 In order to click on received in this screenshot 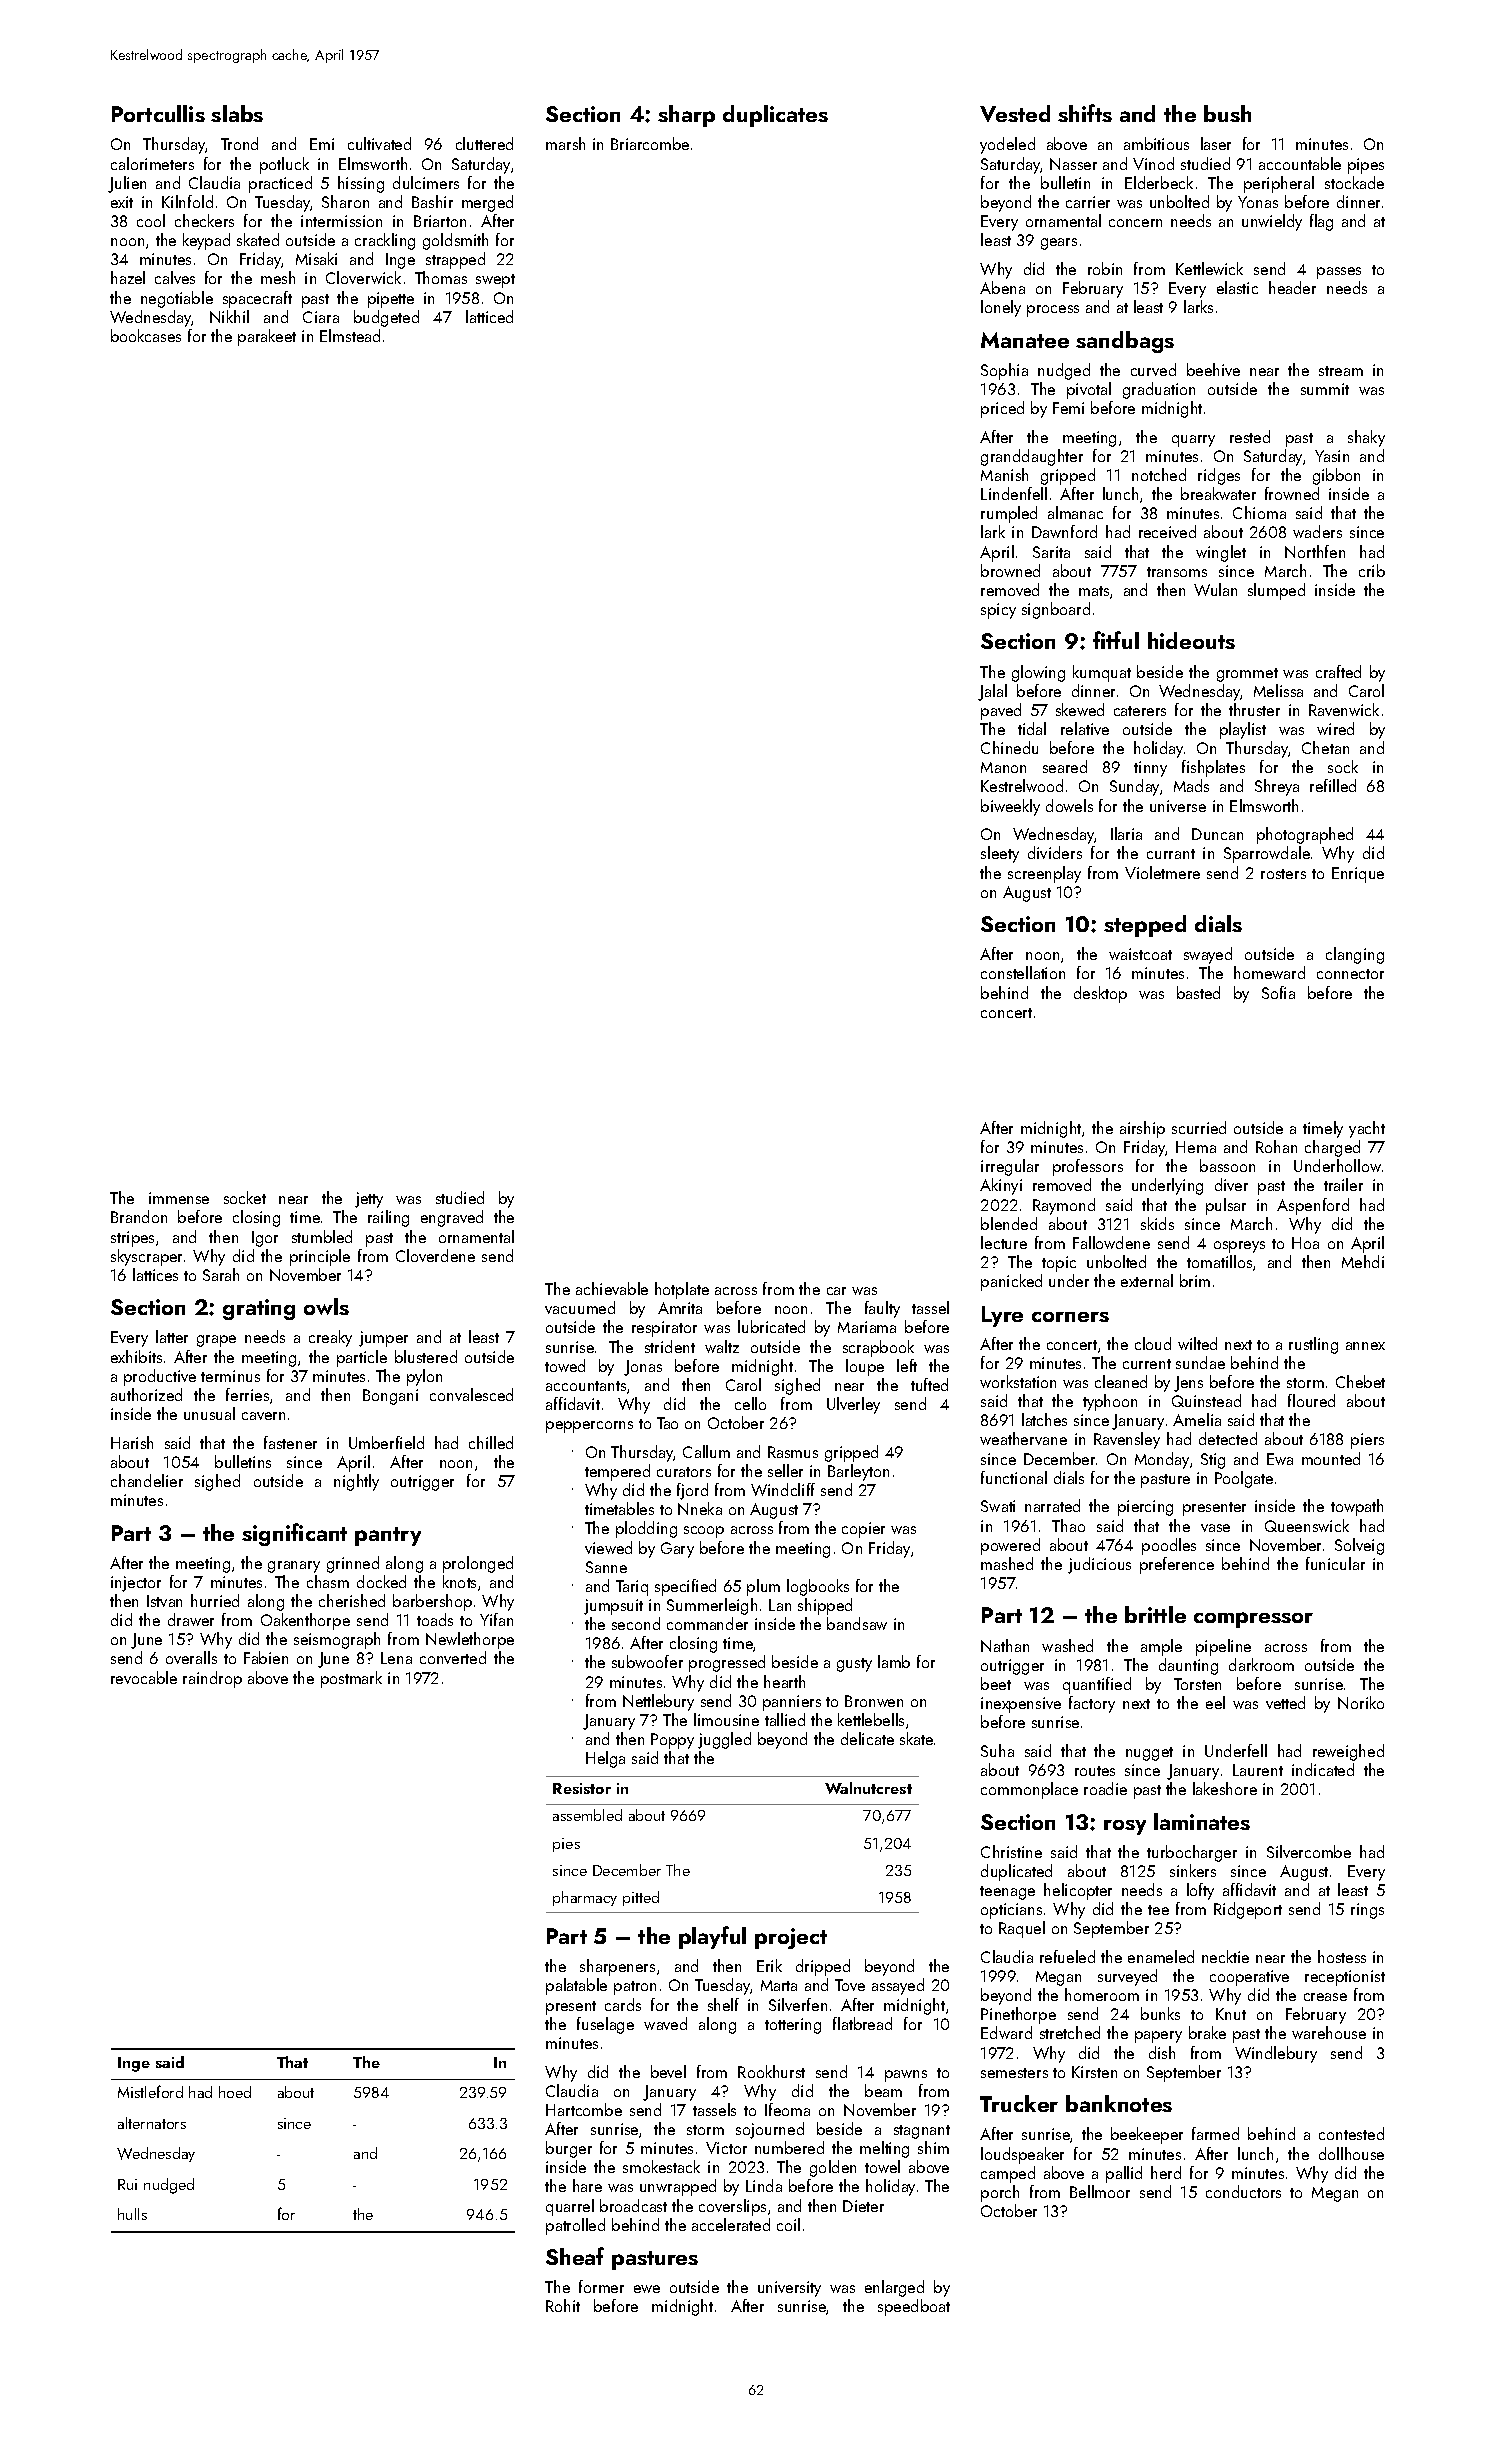, I will do `click(1167, 531)`.
